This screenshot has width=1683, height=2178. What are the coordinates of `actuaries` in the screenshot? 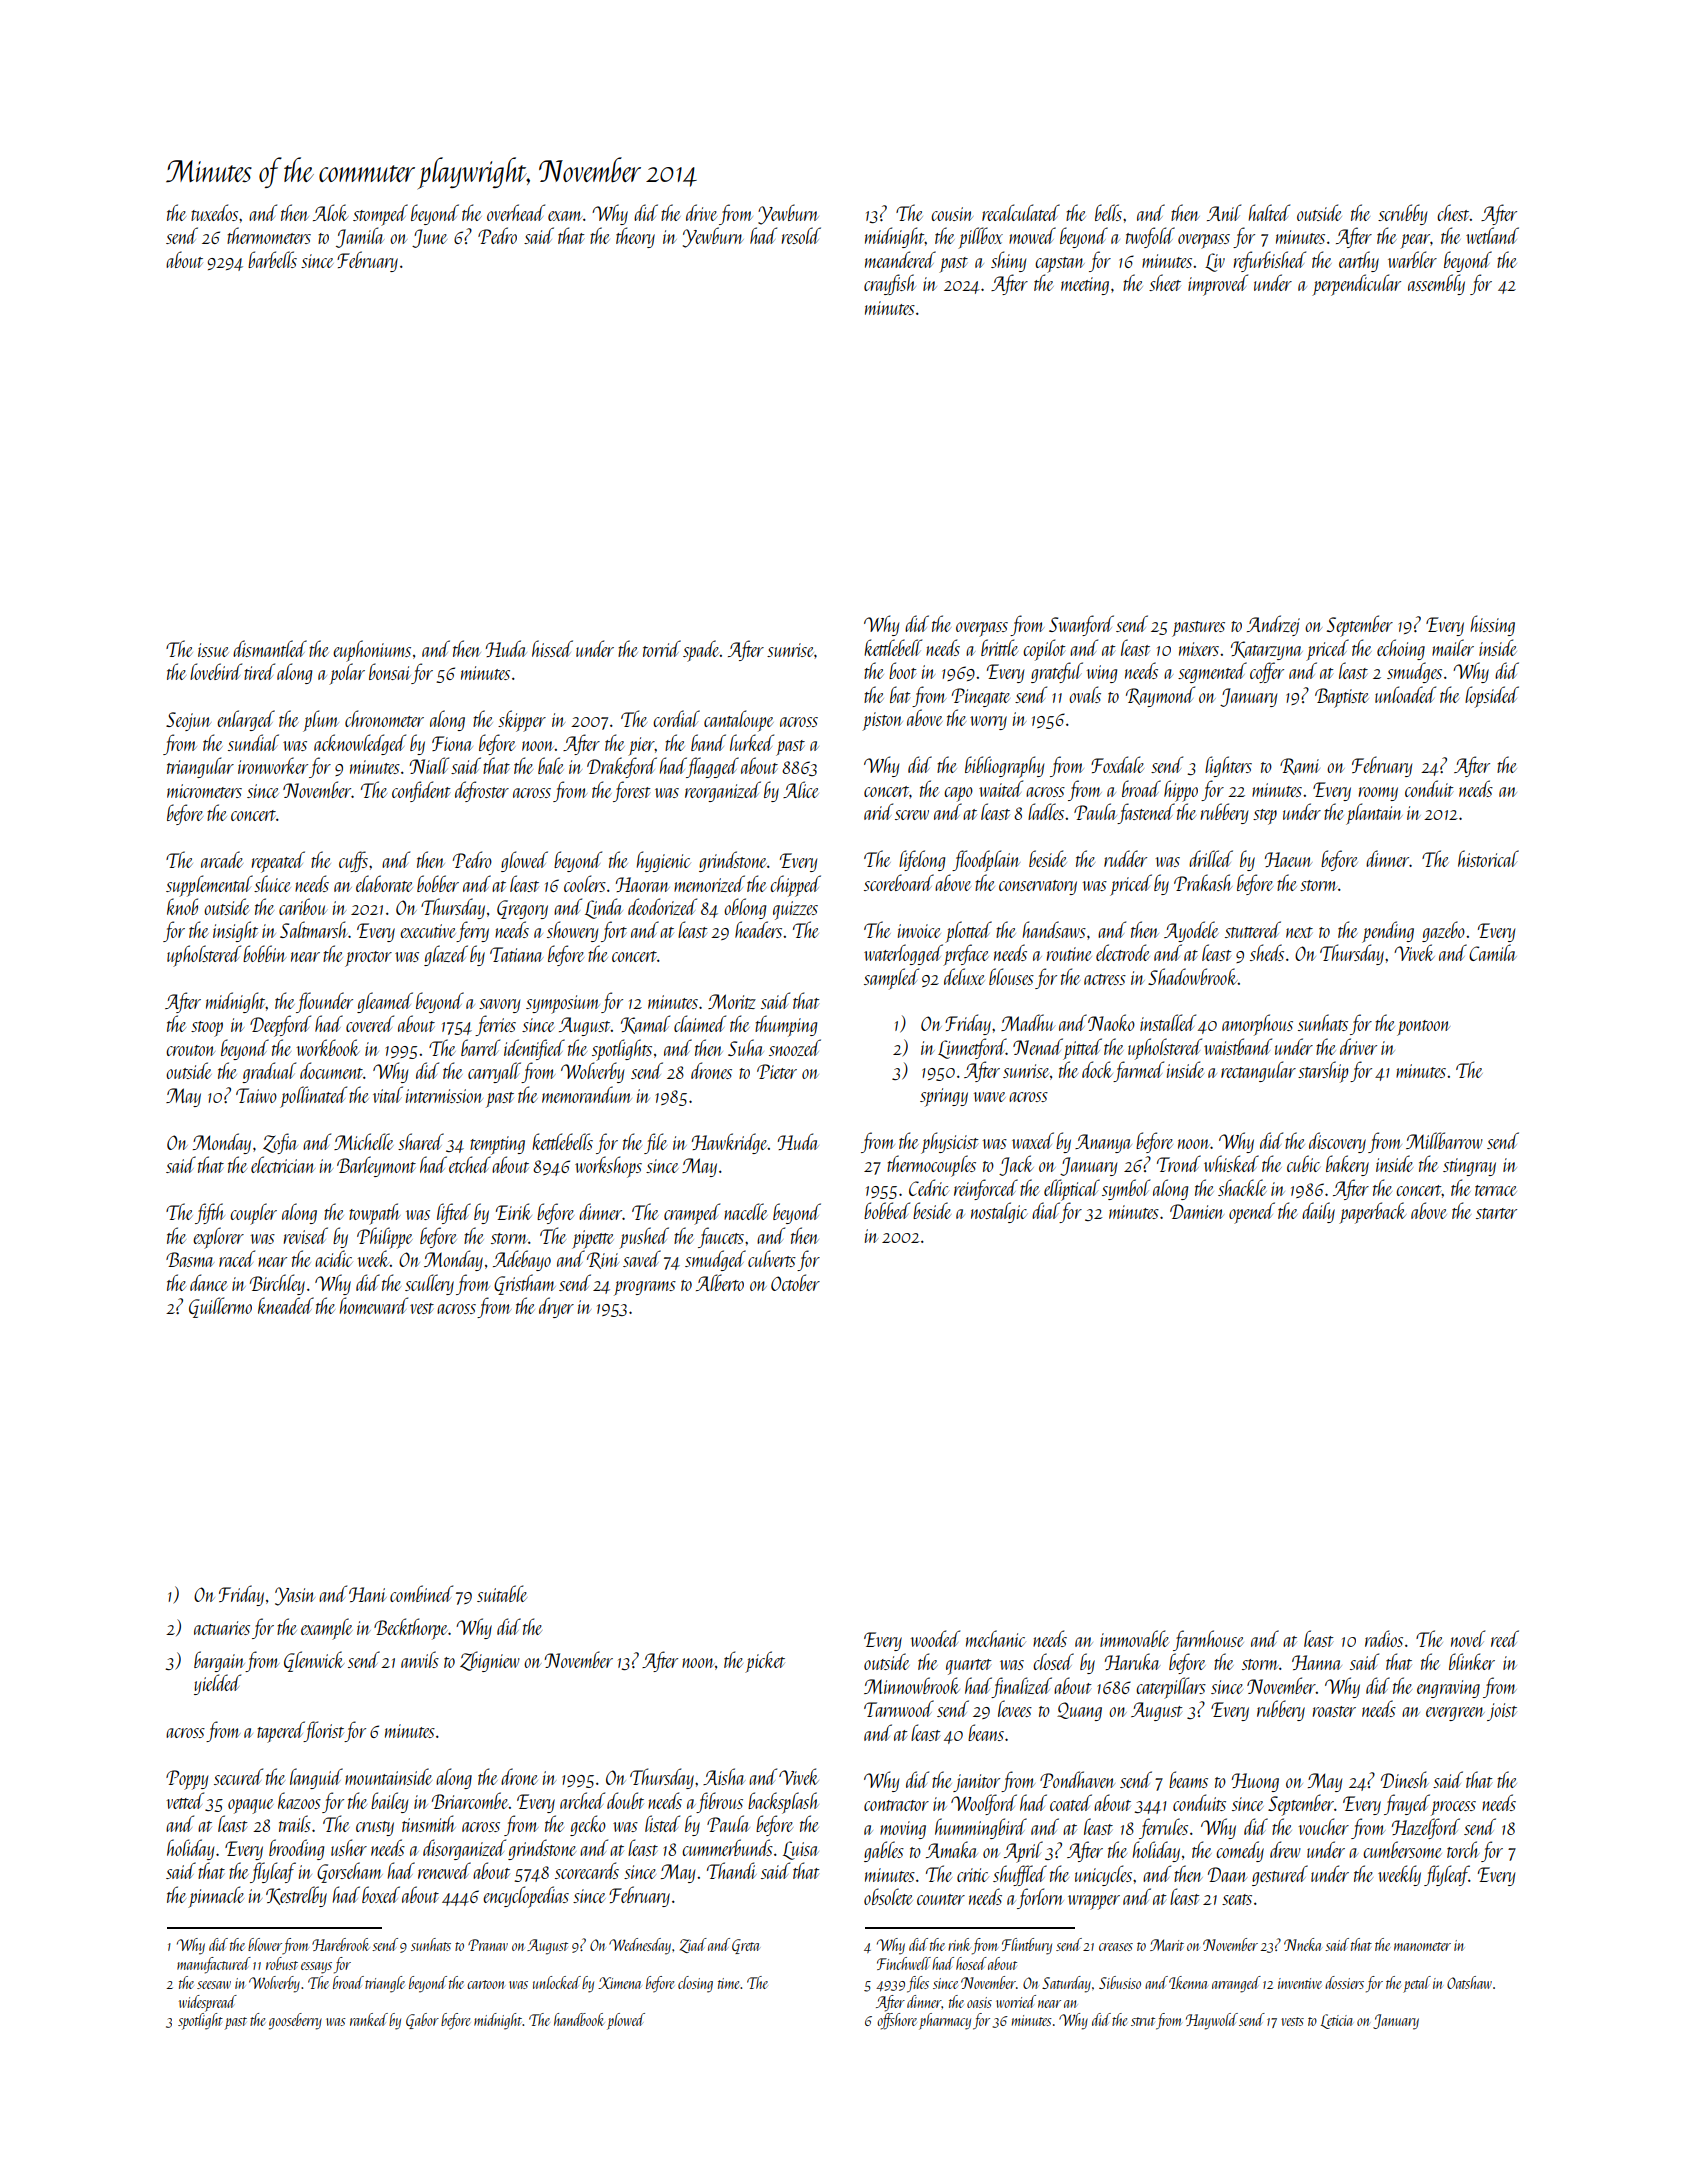 It's located at (222, 1628).
